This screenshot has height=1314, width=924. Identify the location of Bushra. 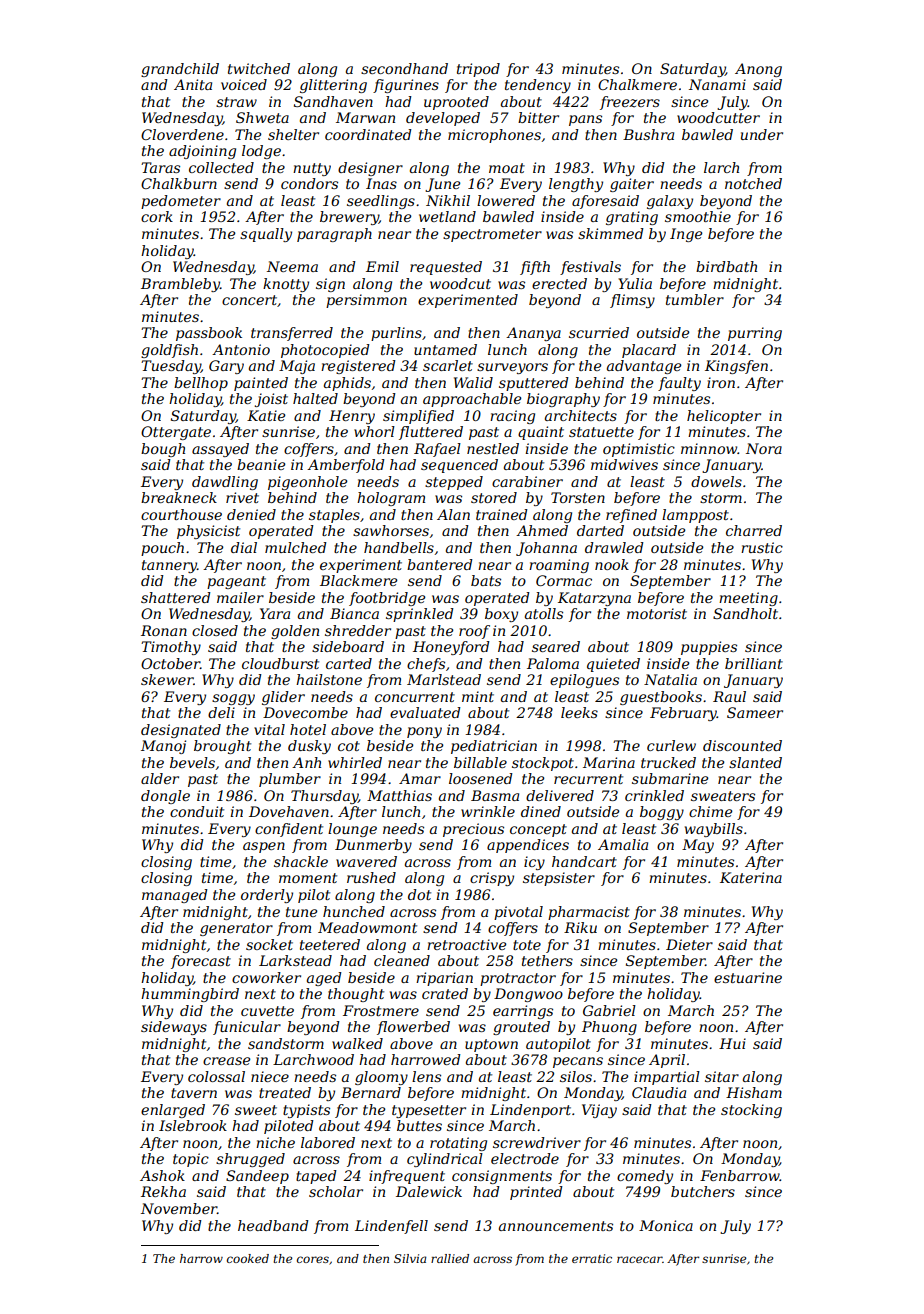
(648, 134).
